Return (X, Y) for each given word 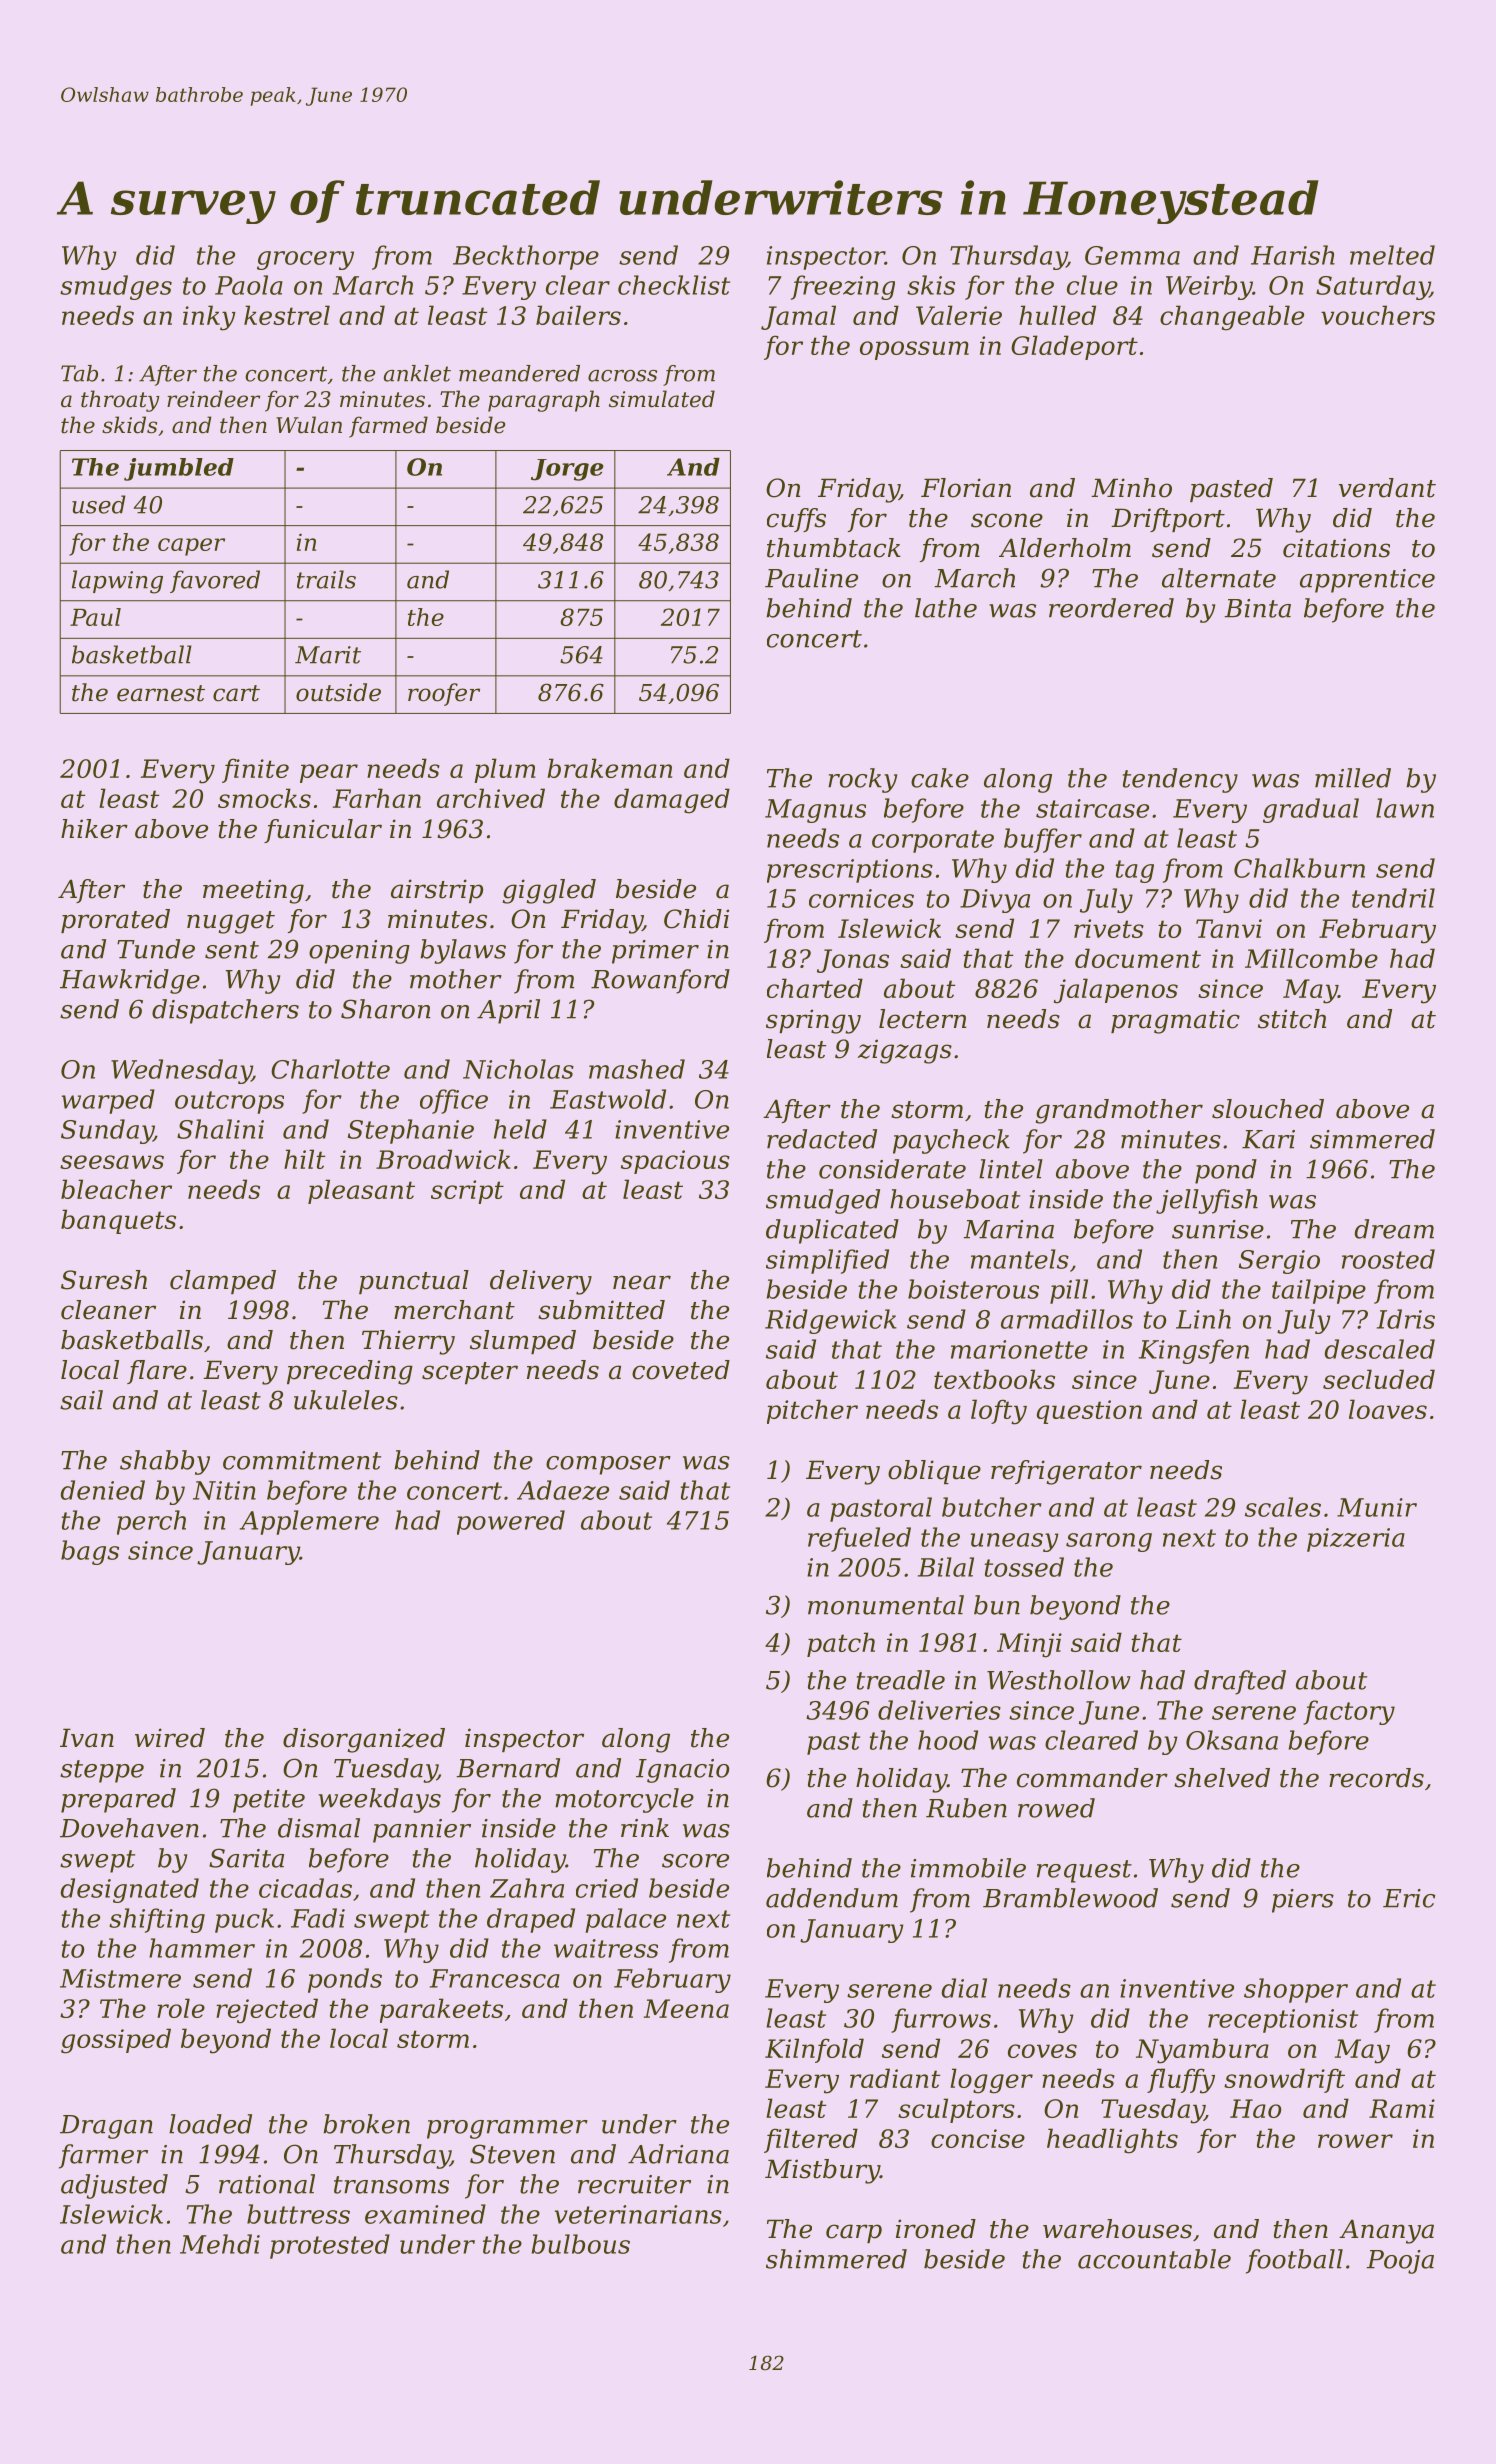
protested (330, 2246)
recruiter (634, 2184)
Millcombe (1311, 958)
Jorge (567, 470)
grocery (305, 260)
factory (1349, 1712)
